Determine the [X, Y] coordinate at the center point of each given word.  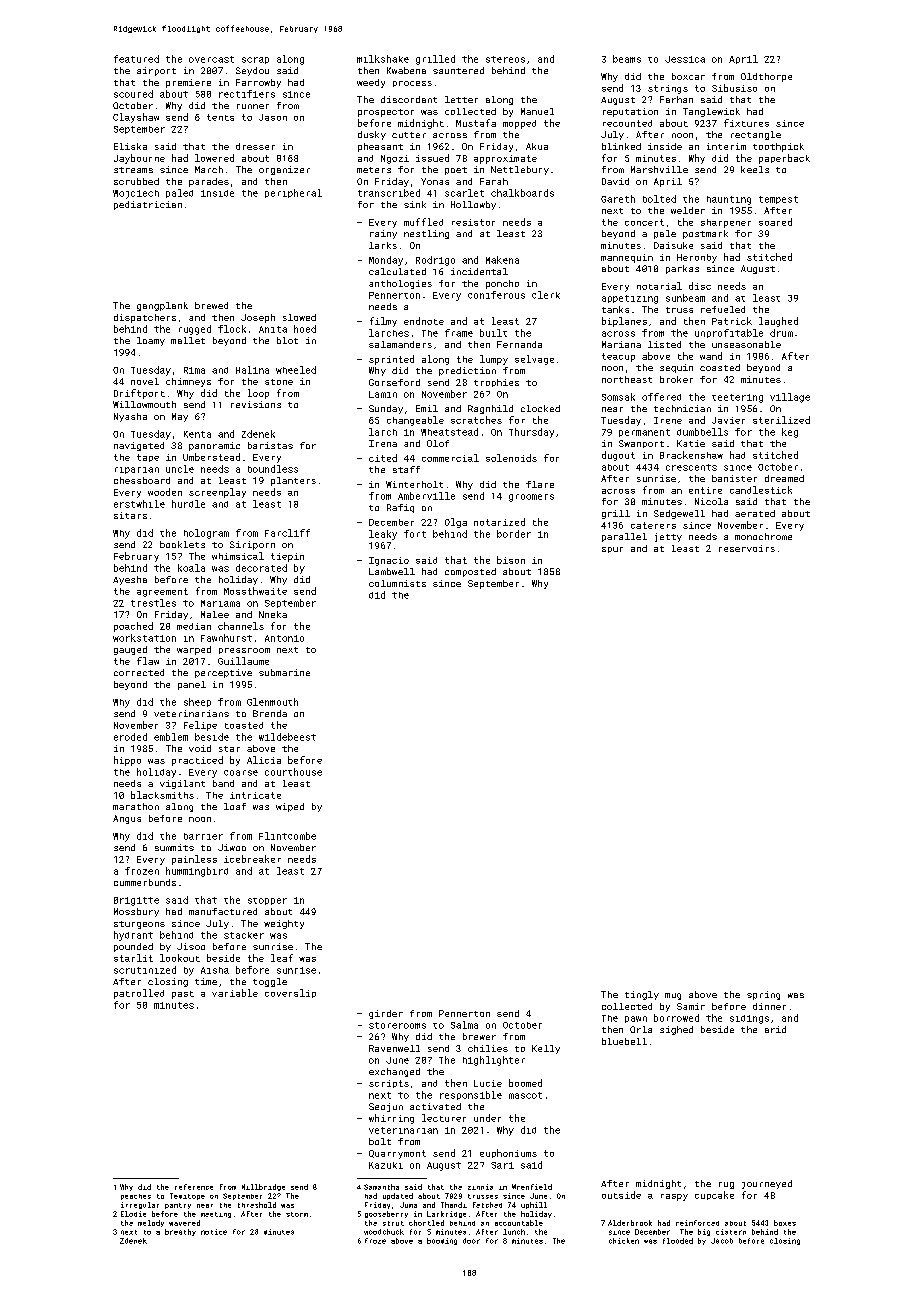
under [487, 1118]
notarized [499, 522]
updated [398, 1196]
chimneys [188, 382]
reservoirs [747, 548]
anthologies [400, 284]
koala [191, 568]
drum [781, 333]
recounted [627, 123]
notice [214, 1232]
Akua [537, 146]
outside [621, 1195]
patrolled [139, 994]
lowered [214, 158]
